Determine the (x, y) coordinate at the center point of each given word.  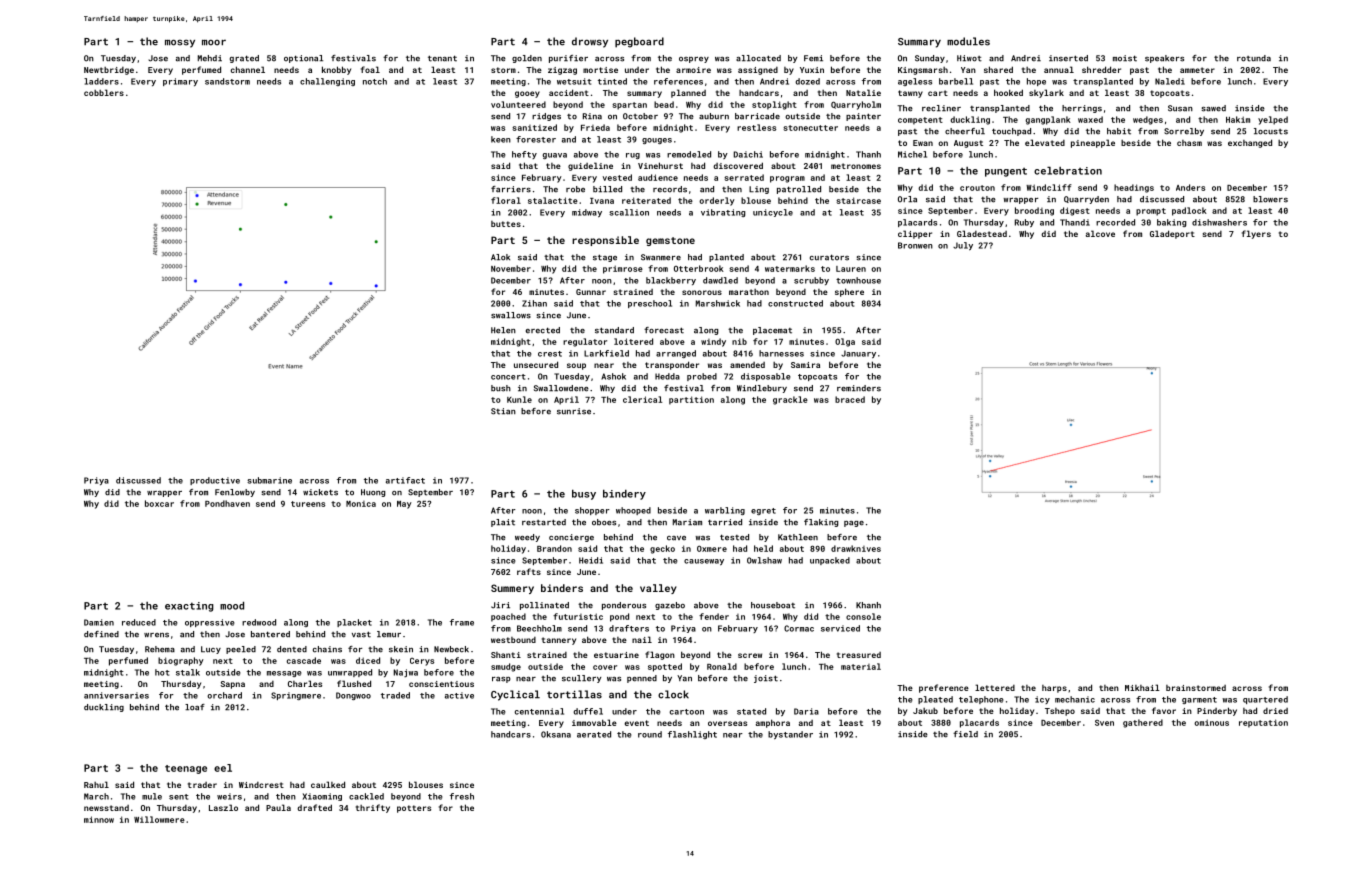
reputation (1263, 723)
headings (1134, 188)
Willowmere (159, 819)
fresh (462, 796)
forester (536, 139)
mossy (180, 43)
